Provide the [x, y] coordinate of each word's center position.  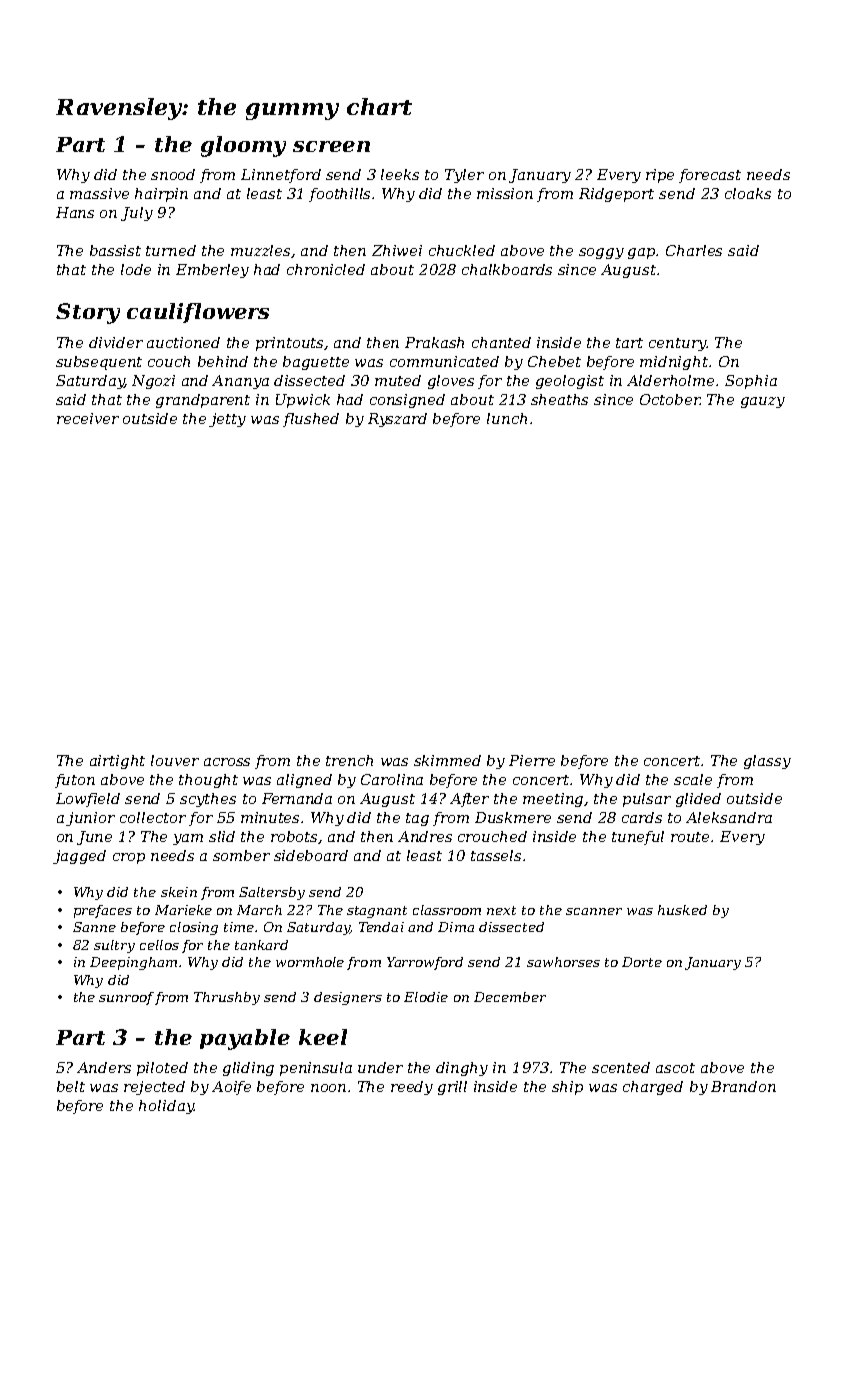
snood [173, 174]
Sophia [751, 382]
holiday [166, 1107]
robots [295, 837]
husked [682, 910]
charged [653, 1088]
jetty [227, 420]
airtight [117, 762]
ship [567, 1088]
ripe [660, 176]
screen [331, 146]
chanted [501, 342]
